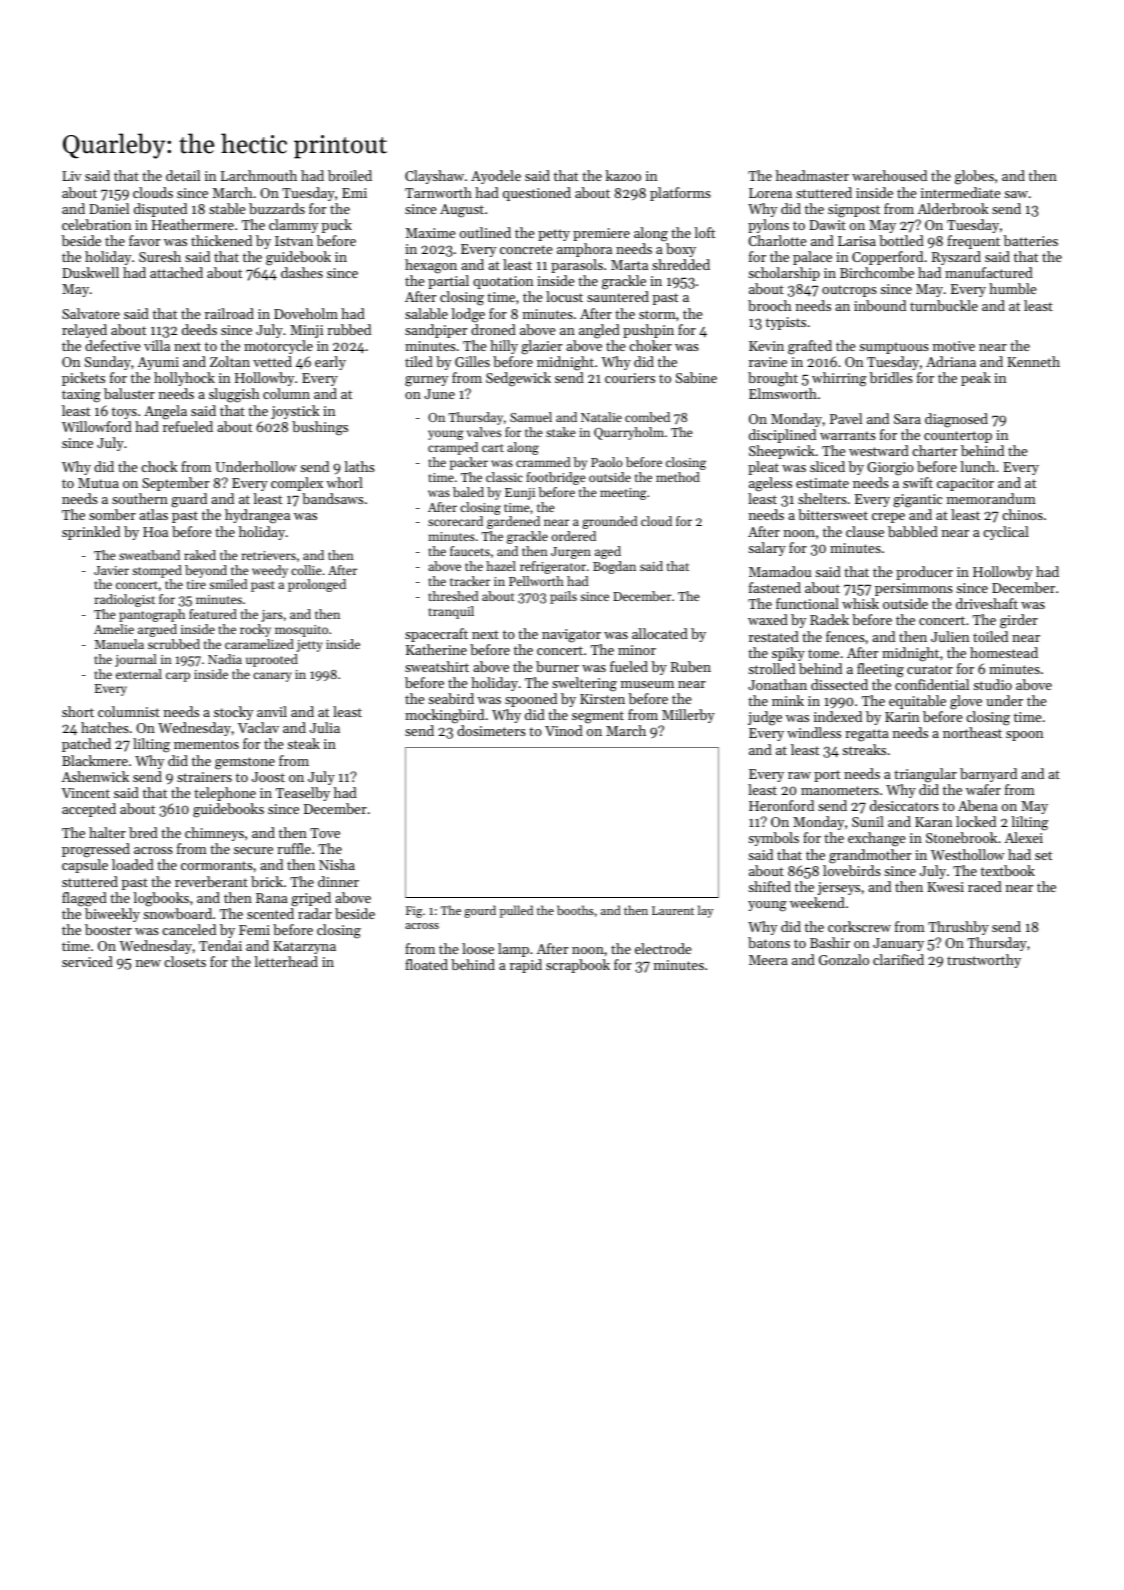 This image has width=1124, height=1590. I want to click on short, so click(78, 711).
